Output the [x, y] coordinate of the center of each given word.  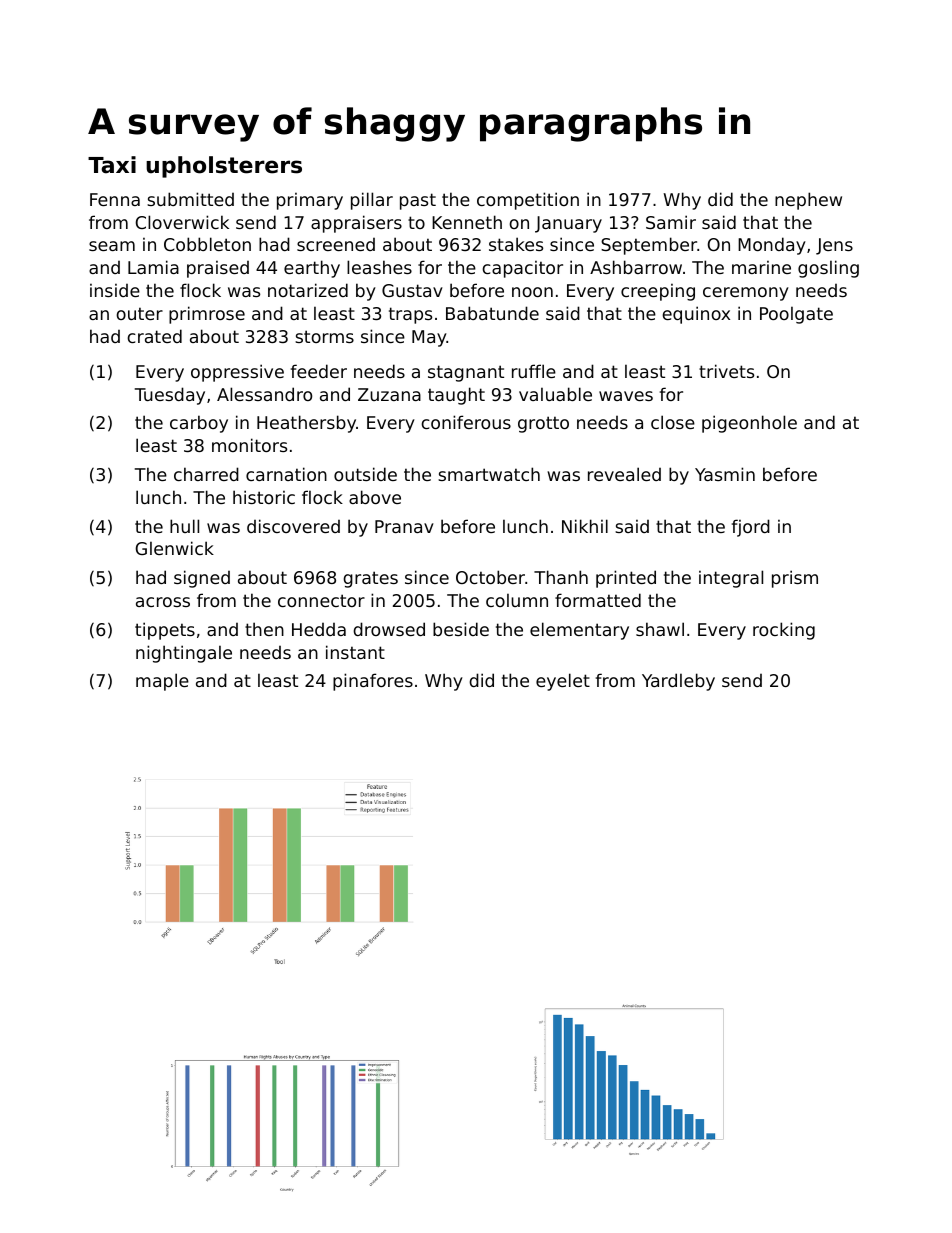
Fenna [115, 199]
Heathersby [306, 424]
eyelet [563, 682]
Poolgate [796, 315]
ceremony [746, 294]
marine [761, 267]
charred [206, 474]
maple [162, 682]
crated [154, 336]
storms [324, 336]
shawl [660, 629]
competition [528, 201]
